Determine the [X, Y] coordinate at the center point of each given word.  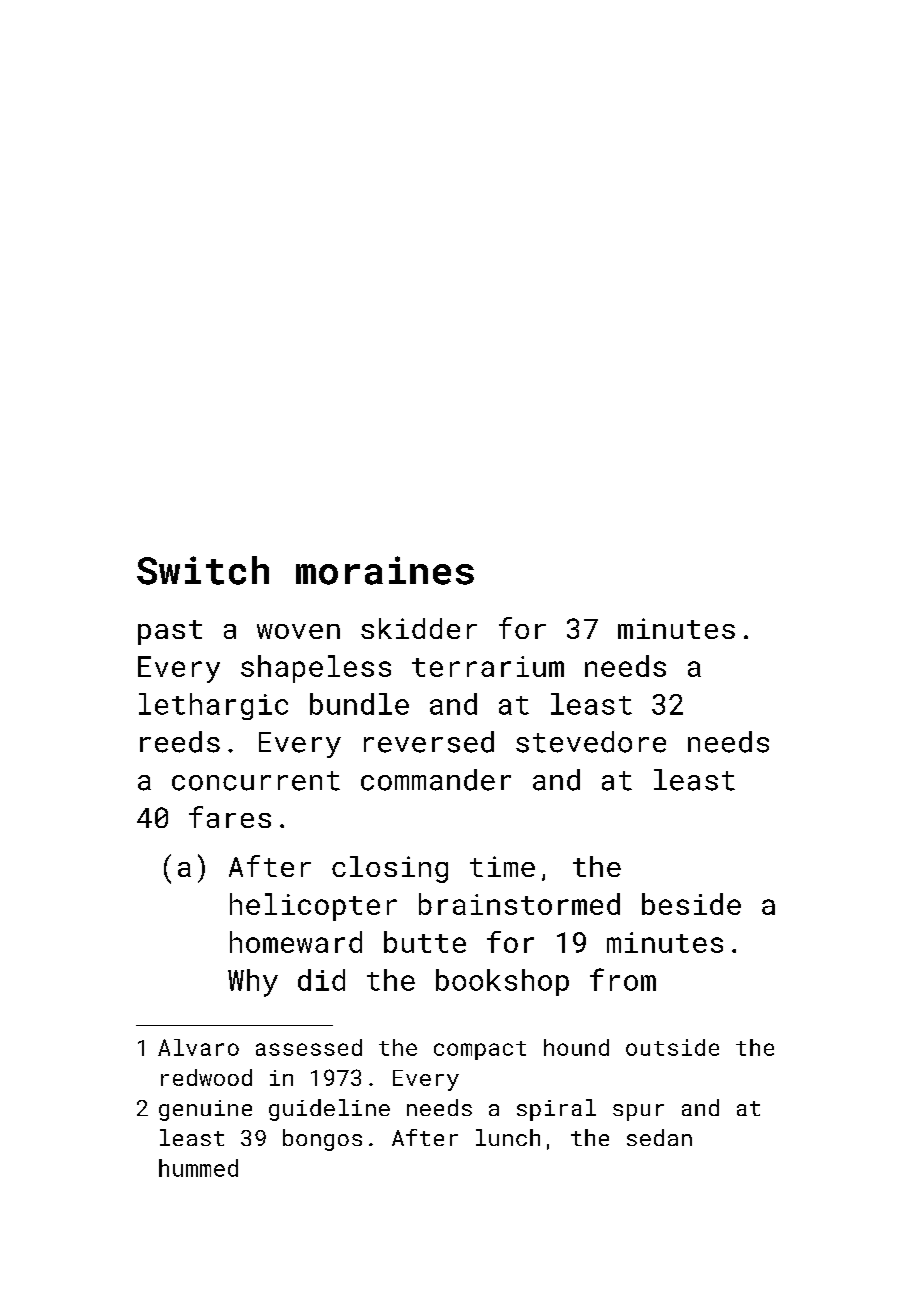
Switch [203, 570]
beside [691, 904]
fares [230, 817]
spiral [556, 1110]
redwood [206, 1077]
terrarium [488, 666]
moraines [385, 570]
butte [425, 942]
